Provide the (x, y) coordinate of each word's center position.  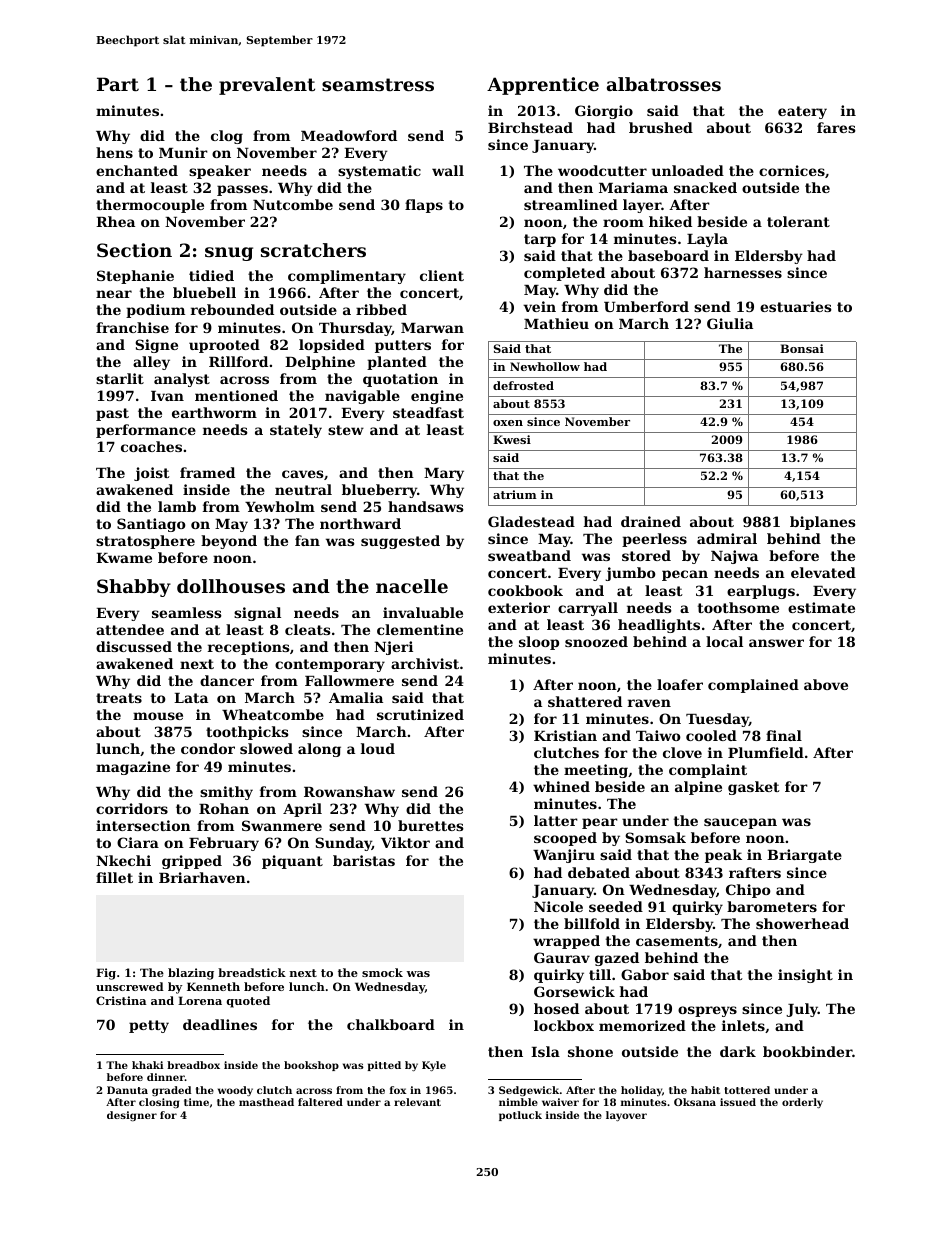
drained (651, 521)
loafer (680, 684)
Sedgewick (529, 1091)
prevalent (267, 86)
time (196, 1102)
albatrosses (664, 84)
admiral (727, 538)
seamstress (378, 84)
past (112, 414)
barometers (772, 906)
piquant (292, 862)
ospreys (707, 1011)
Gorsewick (574, 991)
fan (307, 540)
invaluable (423, 612)
